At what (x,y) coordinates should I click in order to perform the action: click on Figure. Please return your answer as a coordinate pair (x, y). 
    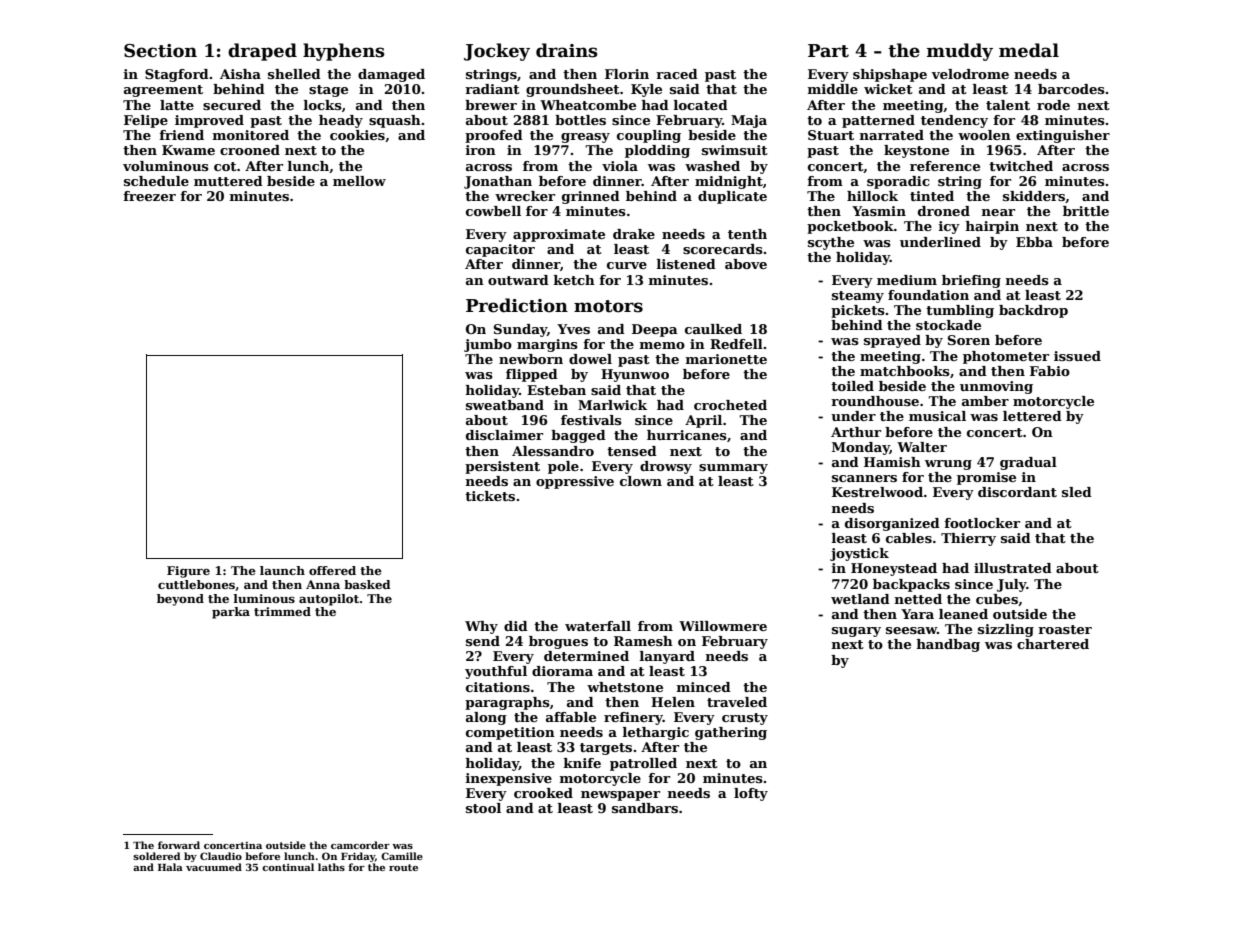
    Looking at the image, I should click on (188, 572).
